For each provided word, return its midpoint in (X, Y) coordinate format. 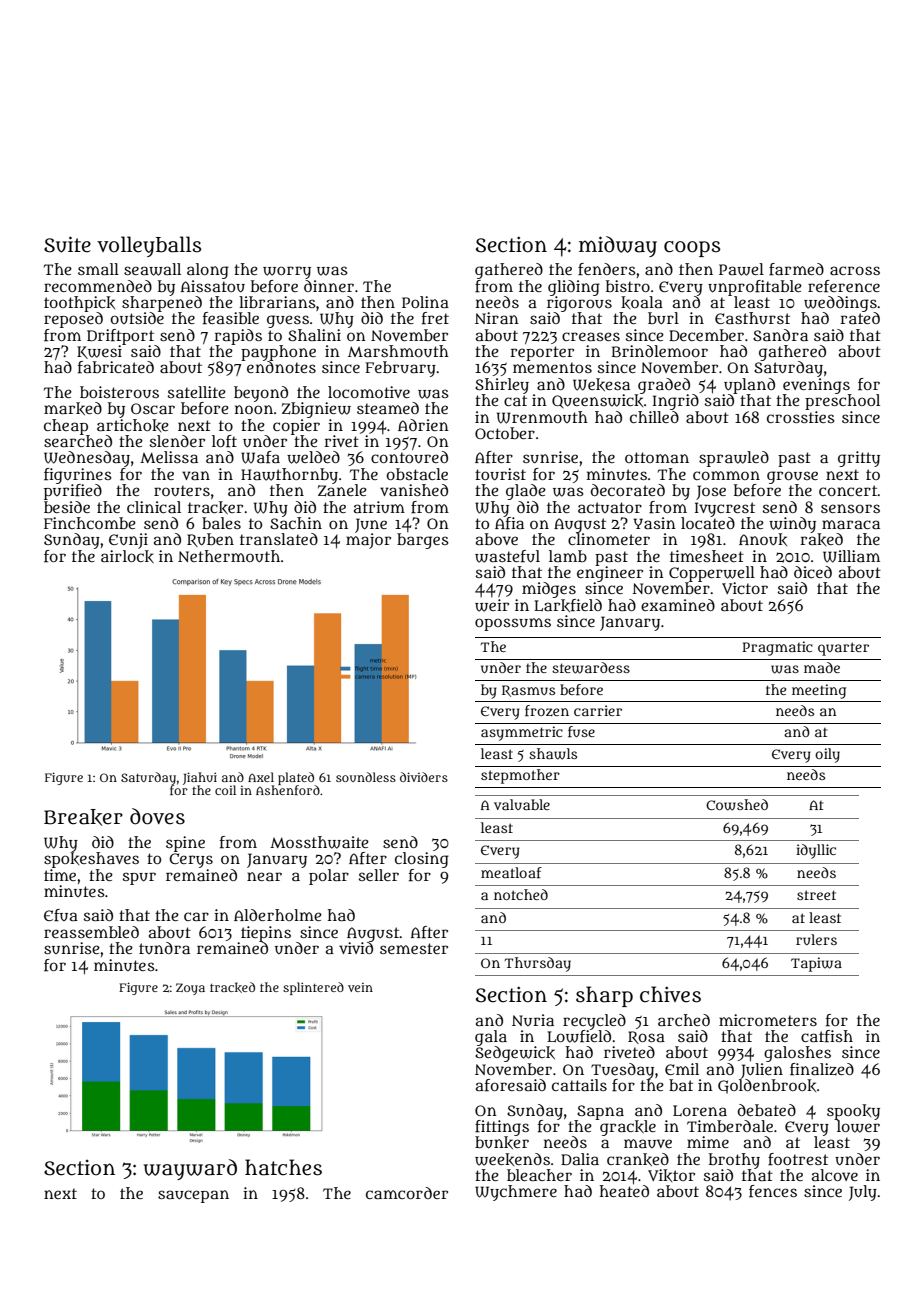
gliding (574, 288)
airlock (127, 556)
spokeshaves (91, 860)
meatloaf (511, 872)
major (368, 541)
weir (492, 605)
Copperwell (712, 574)
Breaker (83, 817)
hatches (283, 1167)
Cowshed (737, 805)
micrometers (768, 1020)
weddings (840, 304)
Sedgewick (515, 1054)
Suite (67, 244)
